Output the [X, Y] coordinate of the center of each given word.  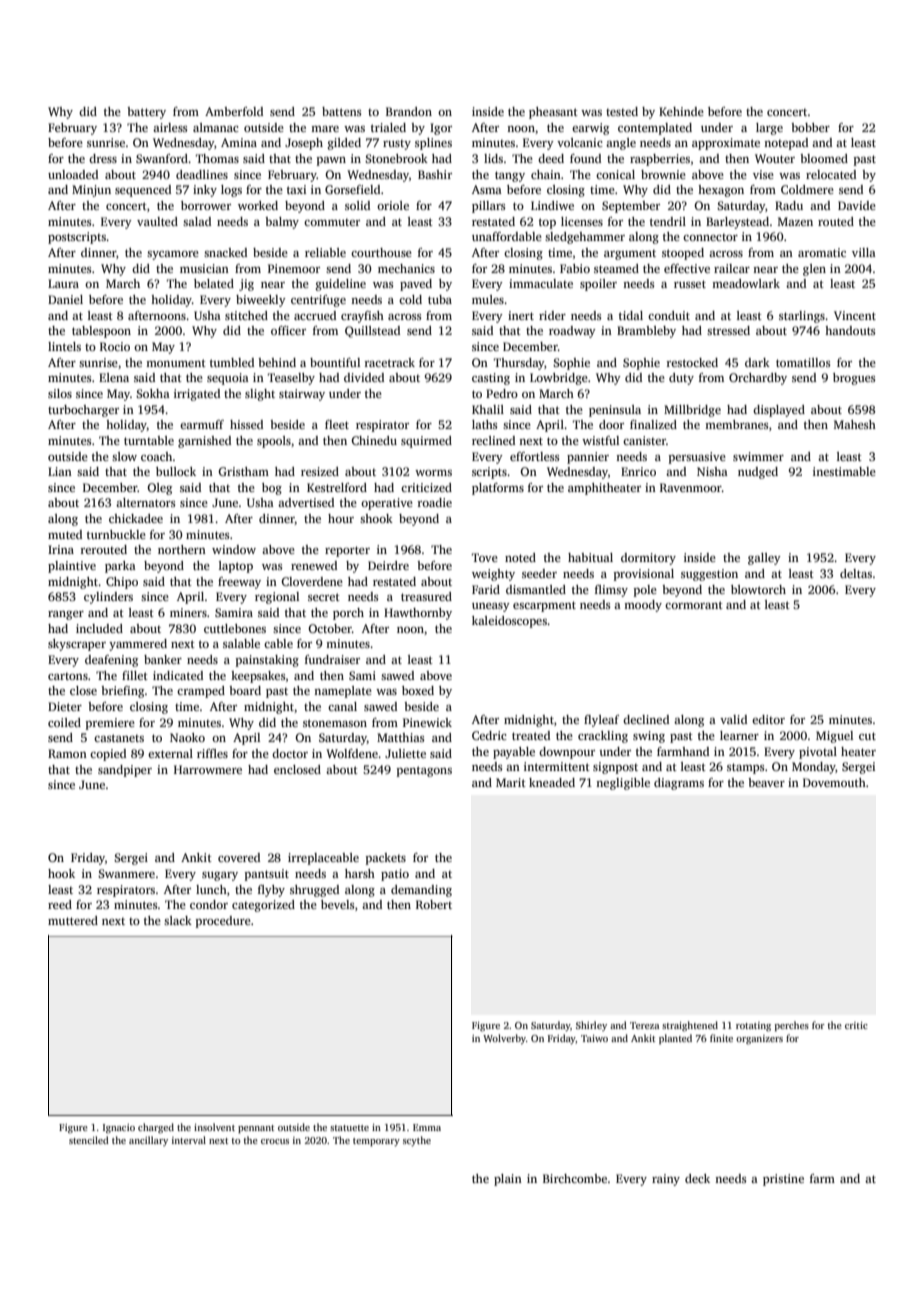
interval [189, 1140]
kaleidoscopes [509, 622]
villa [864, 252]
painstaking [267, 661]
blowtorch [758, 589]
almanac [216, 127]
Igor [441, 129]
